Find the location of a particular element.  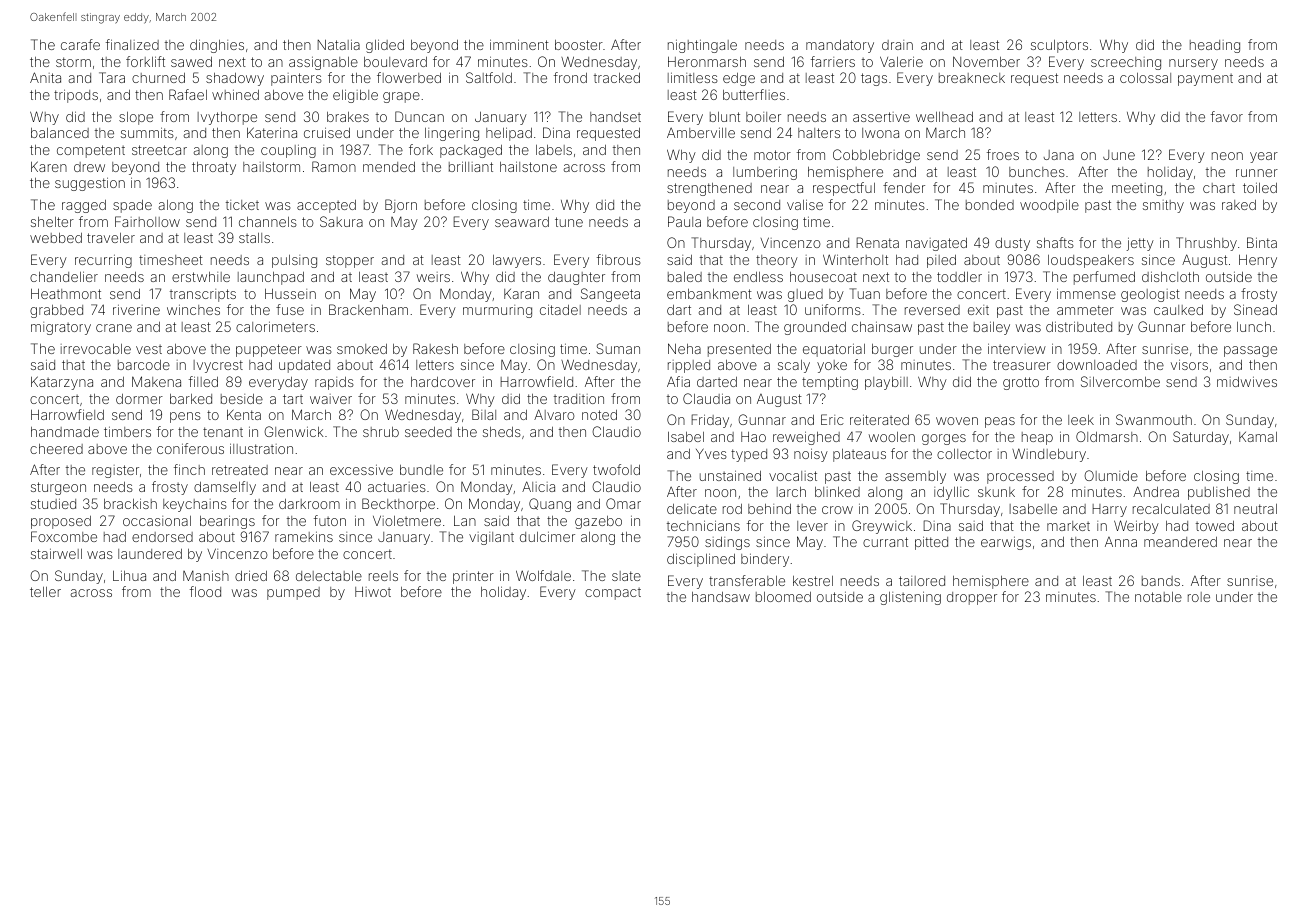

sculptors is located at coordinates (1059, 46).
